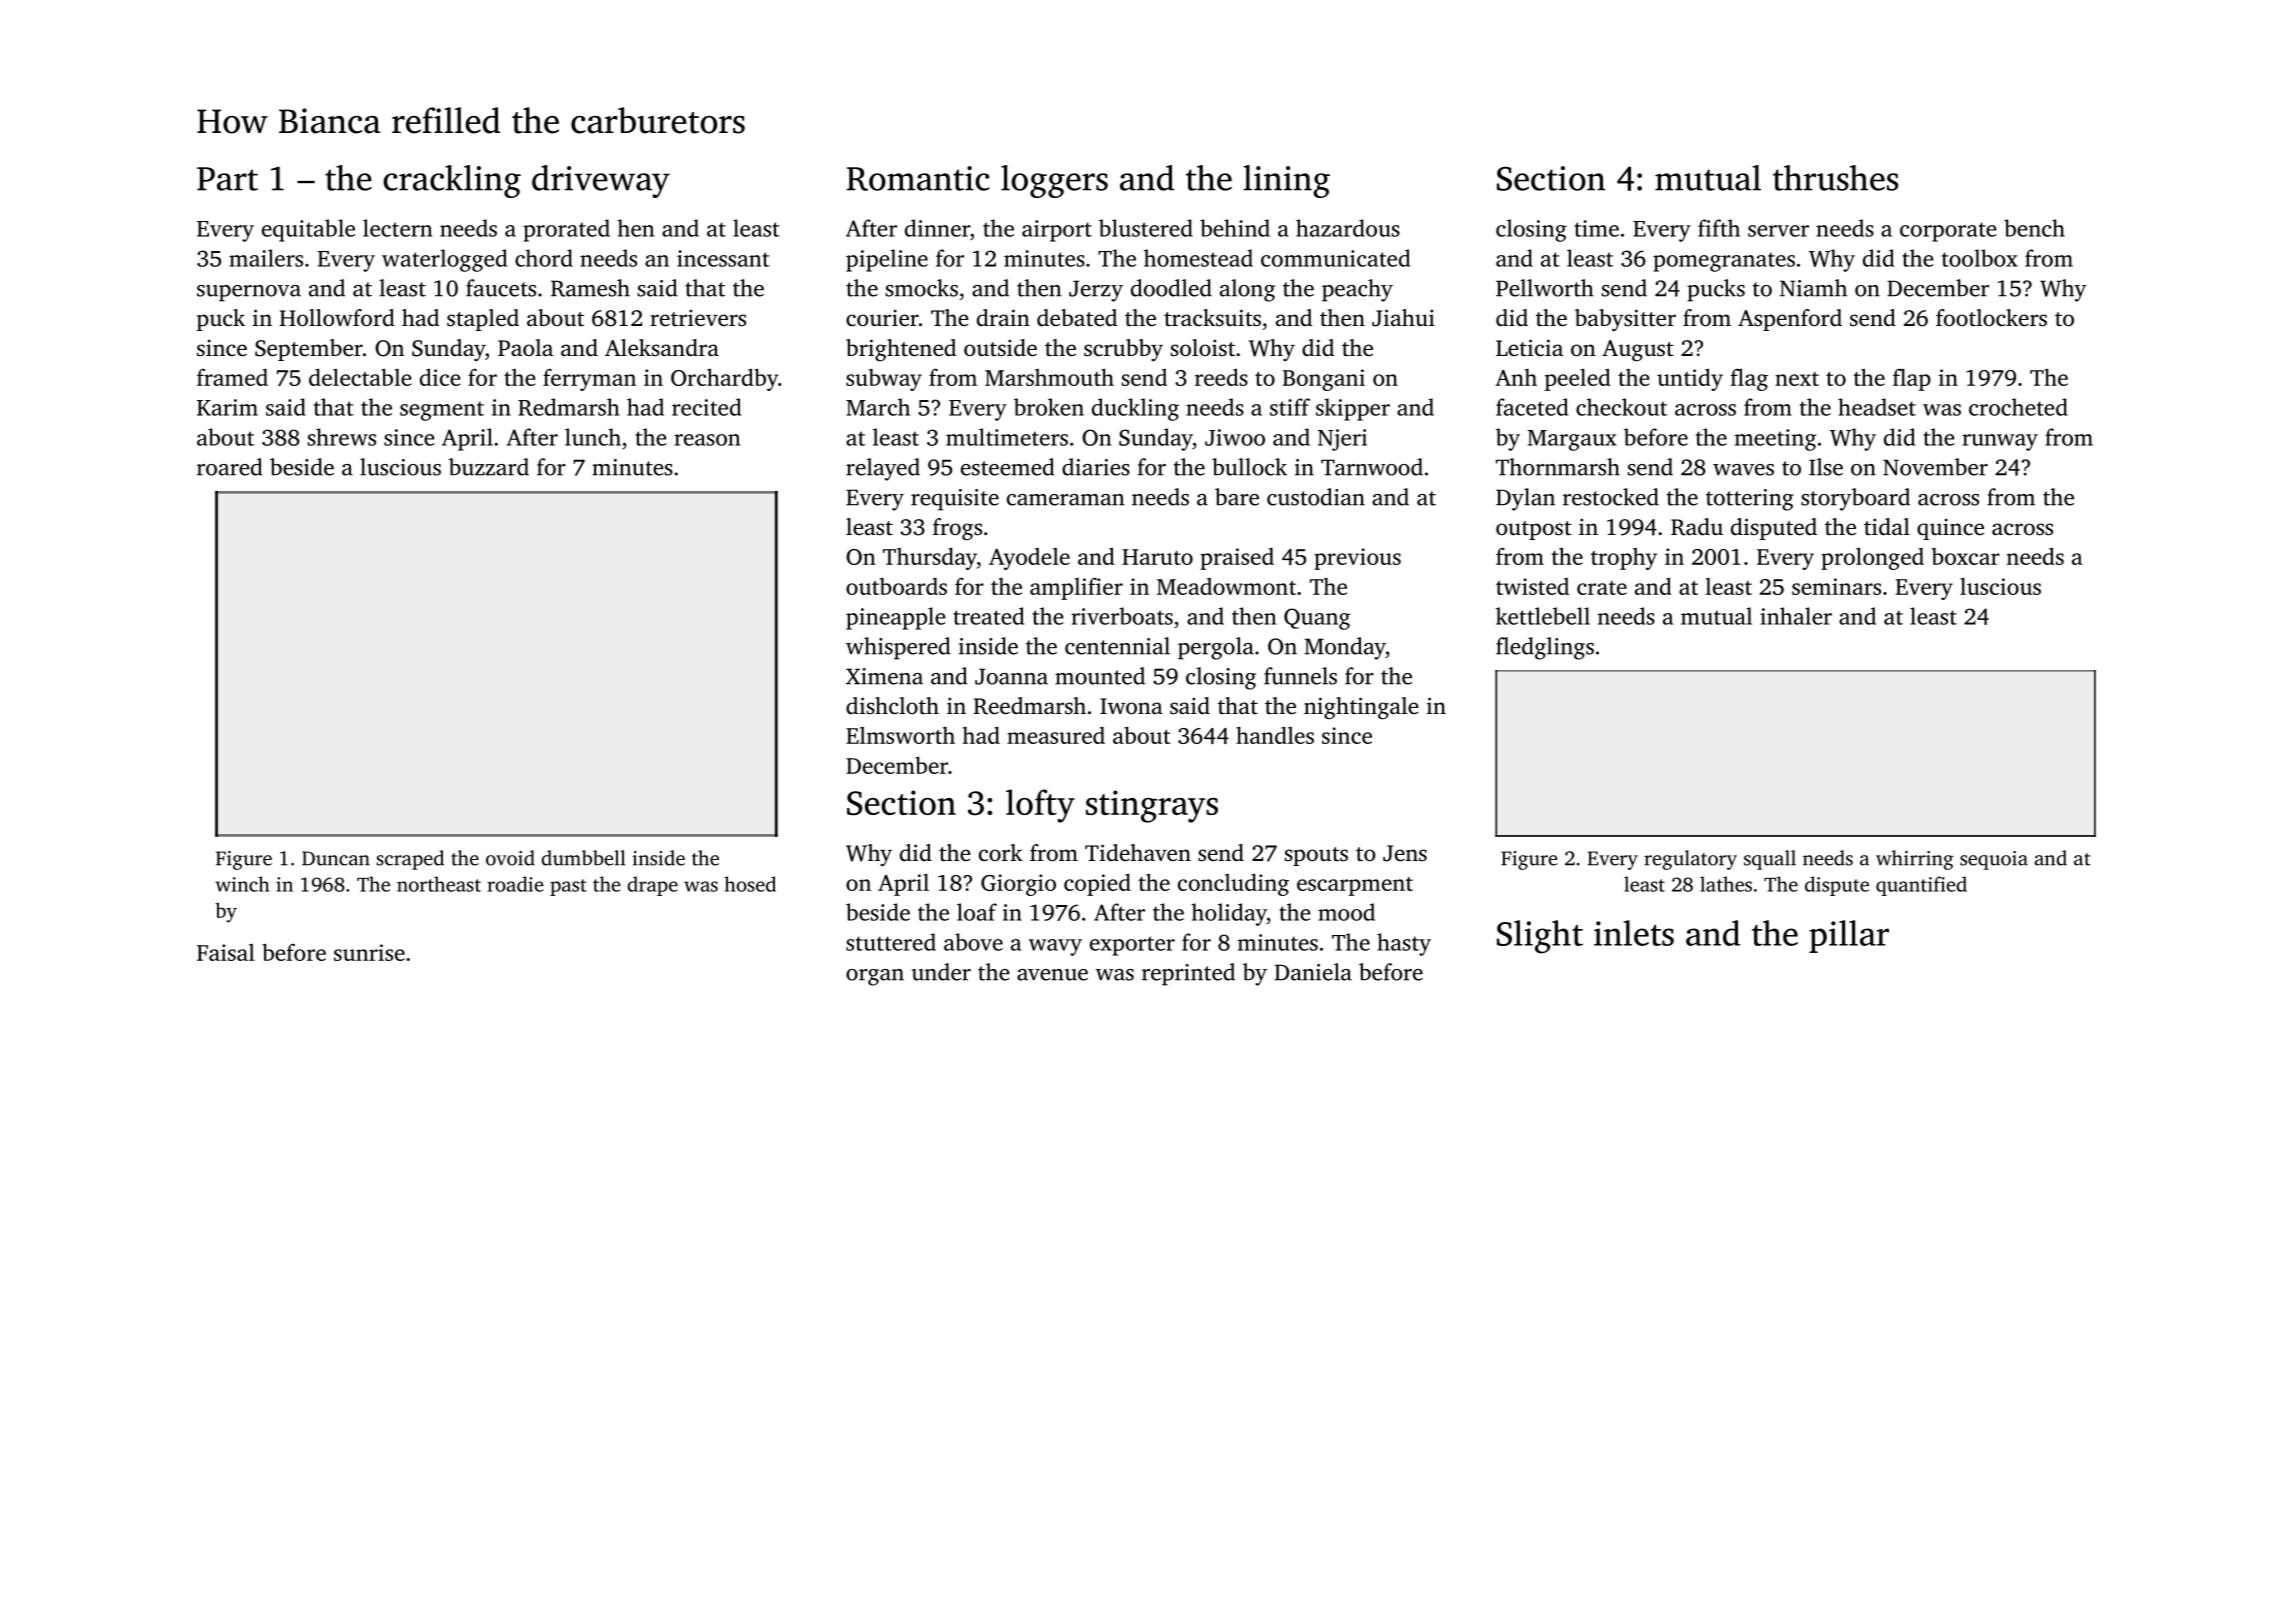  I want to click on November, so click(1935, 467).
